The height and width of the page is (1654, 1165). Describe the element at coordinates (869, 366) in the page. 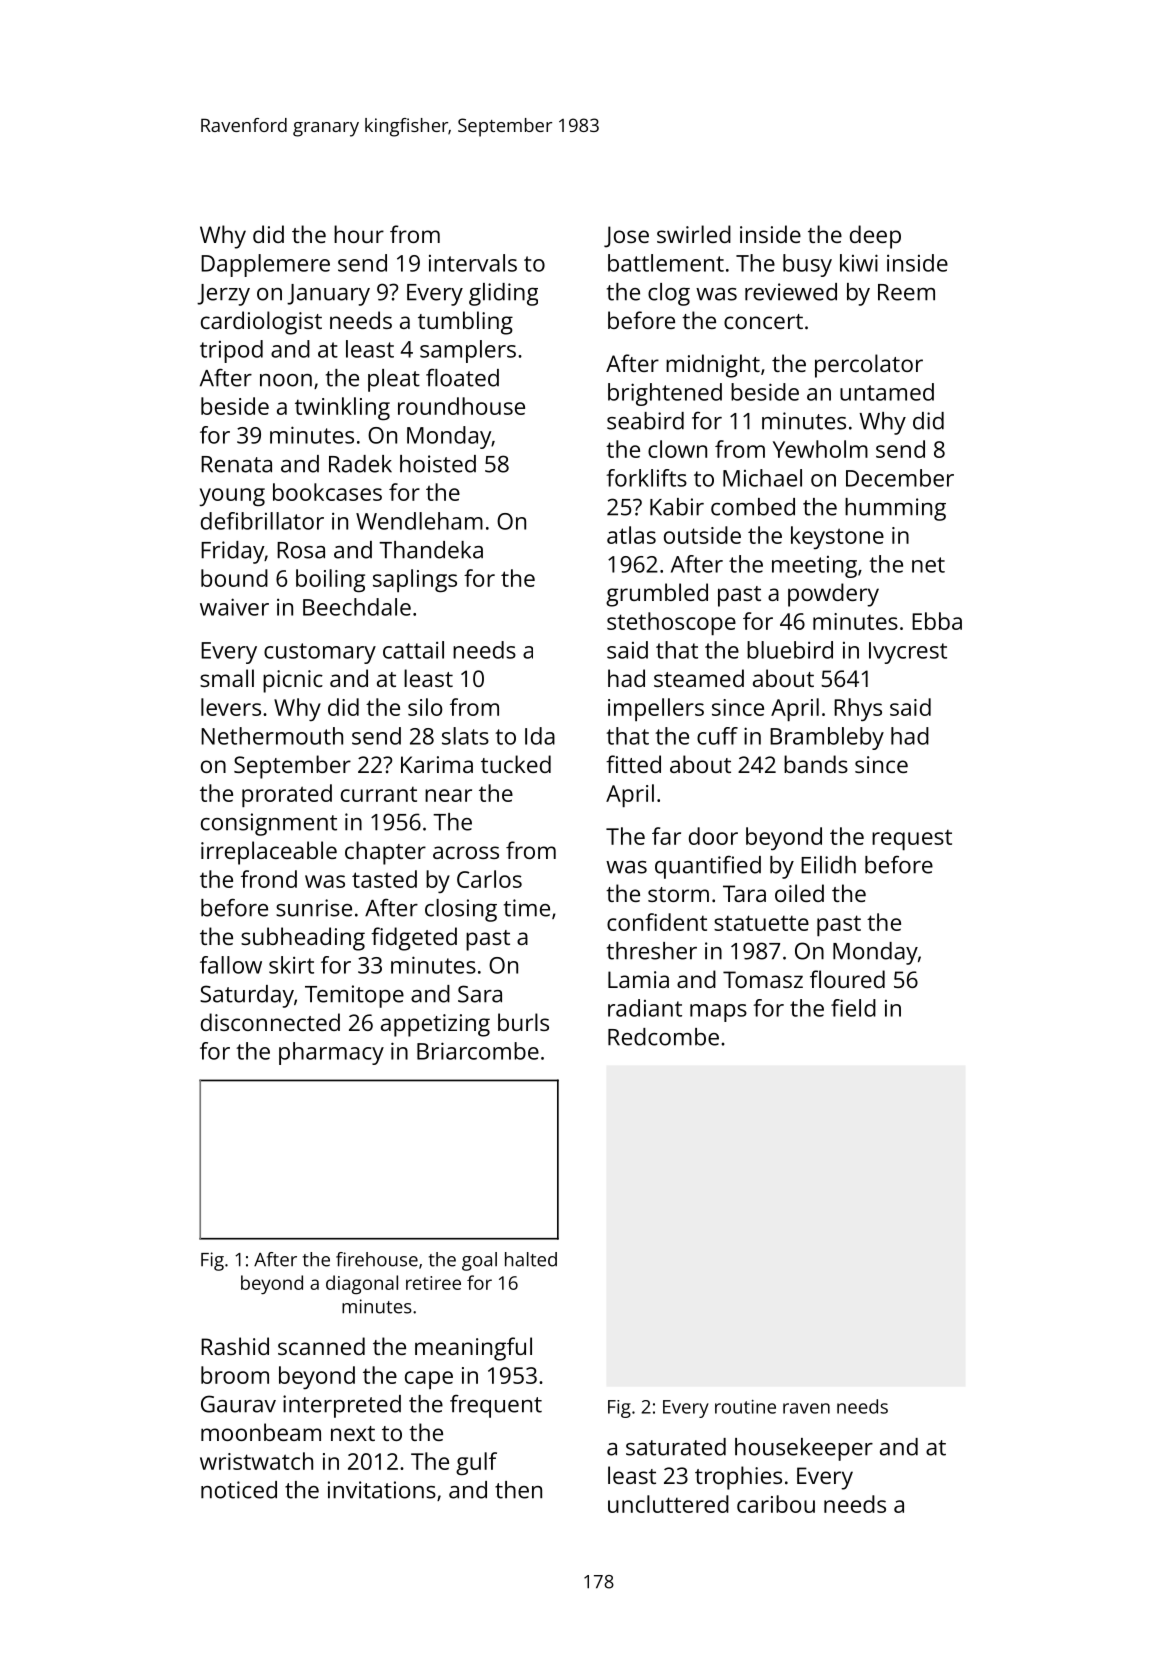

I see `percolator` at that location.
